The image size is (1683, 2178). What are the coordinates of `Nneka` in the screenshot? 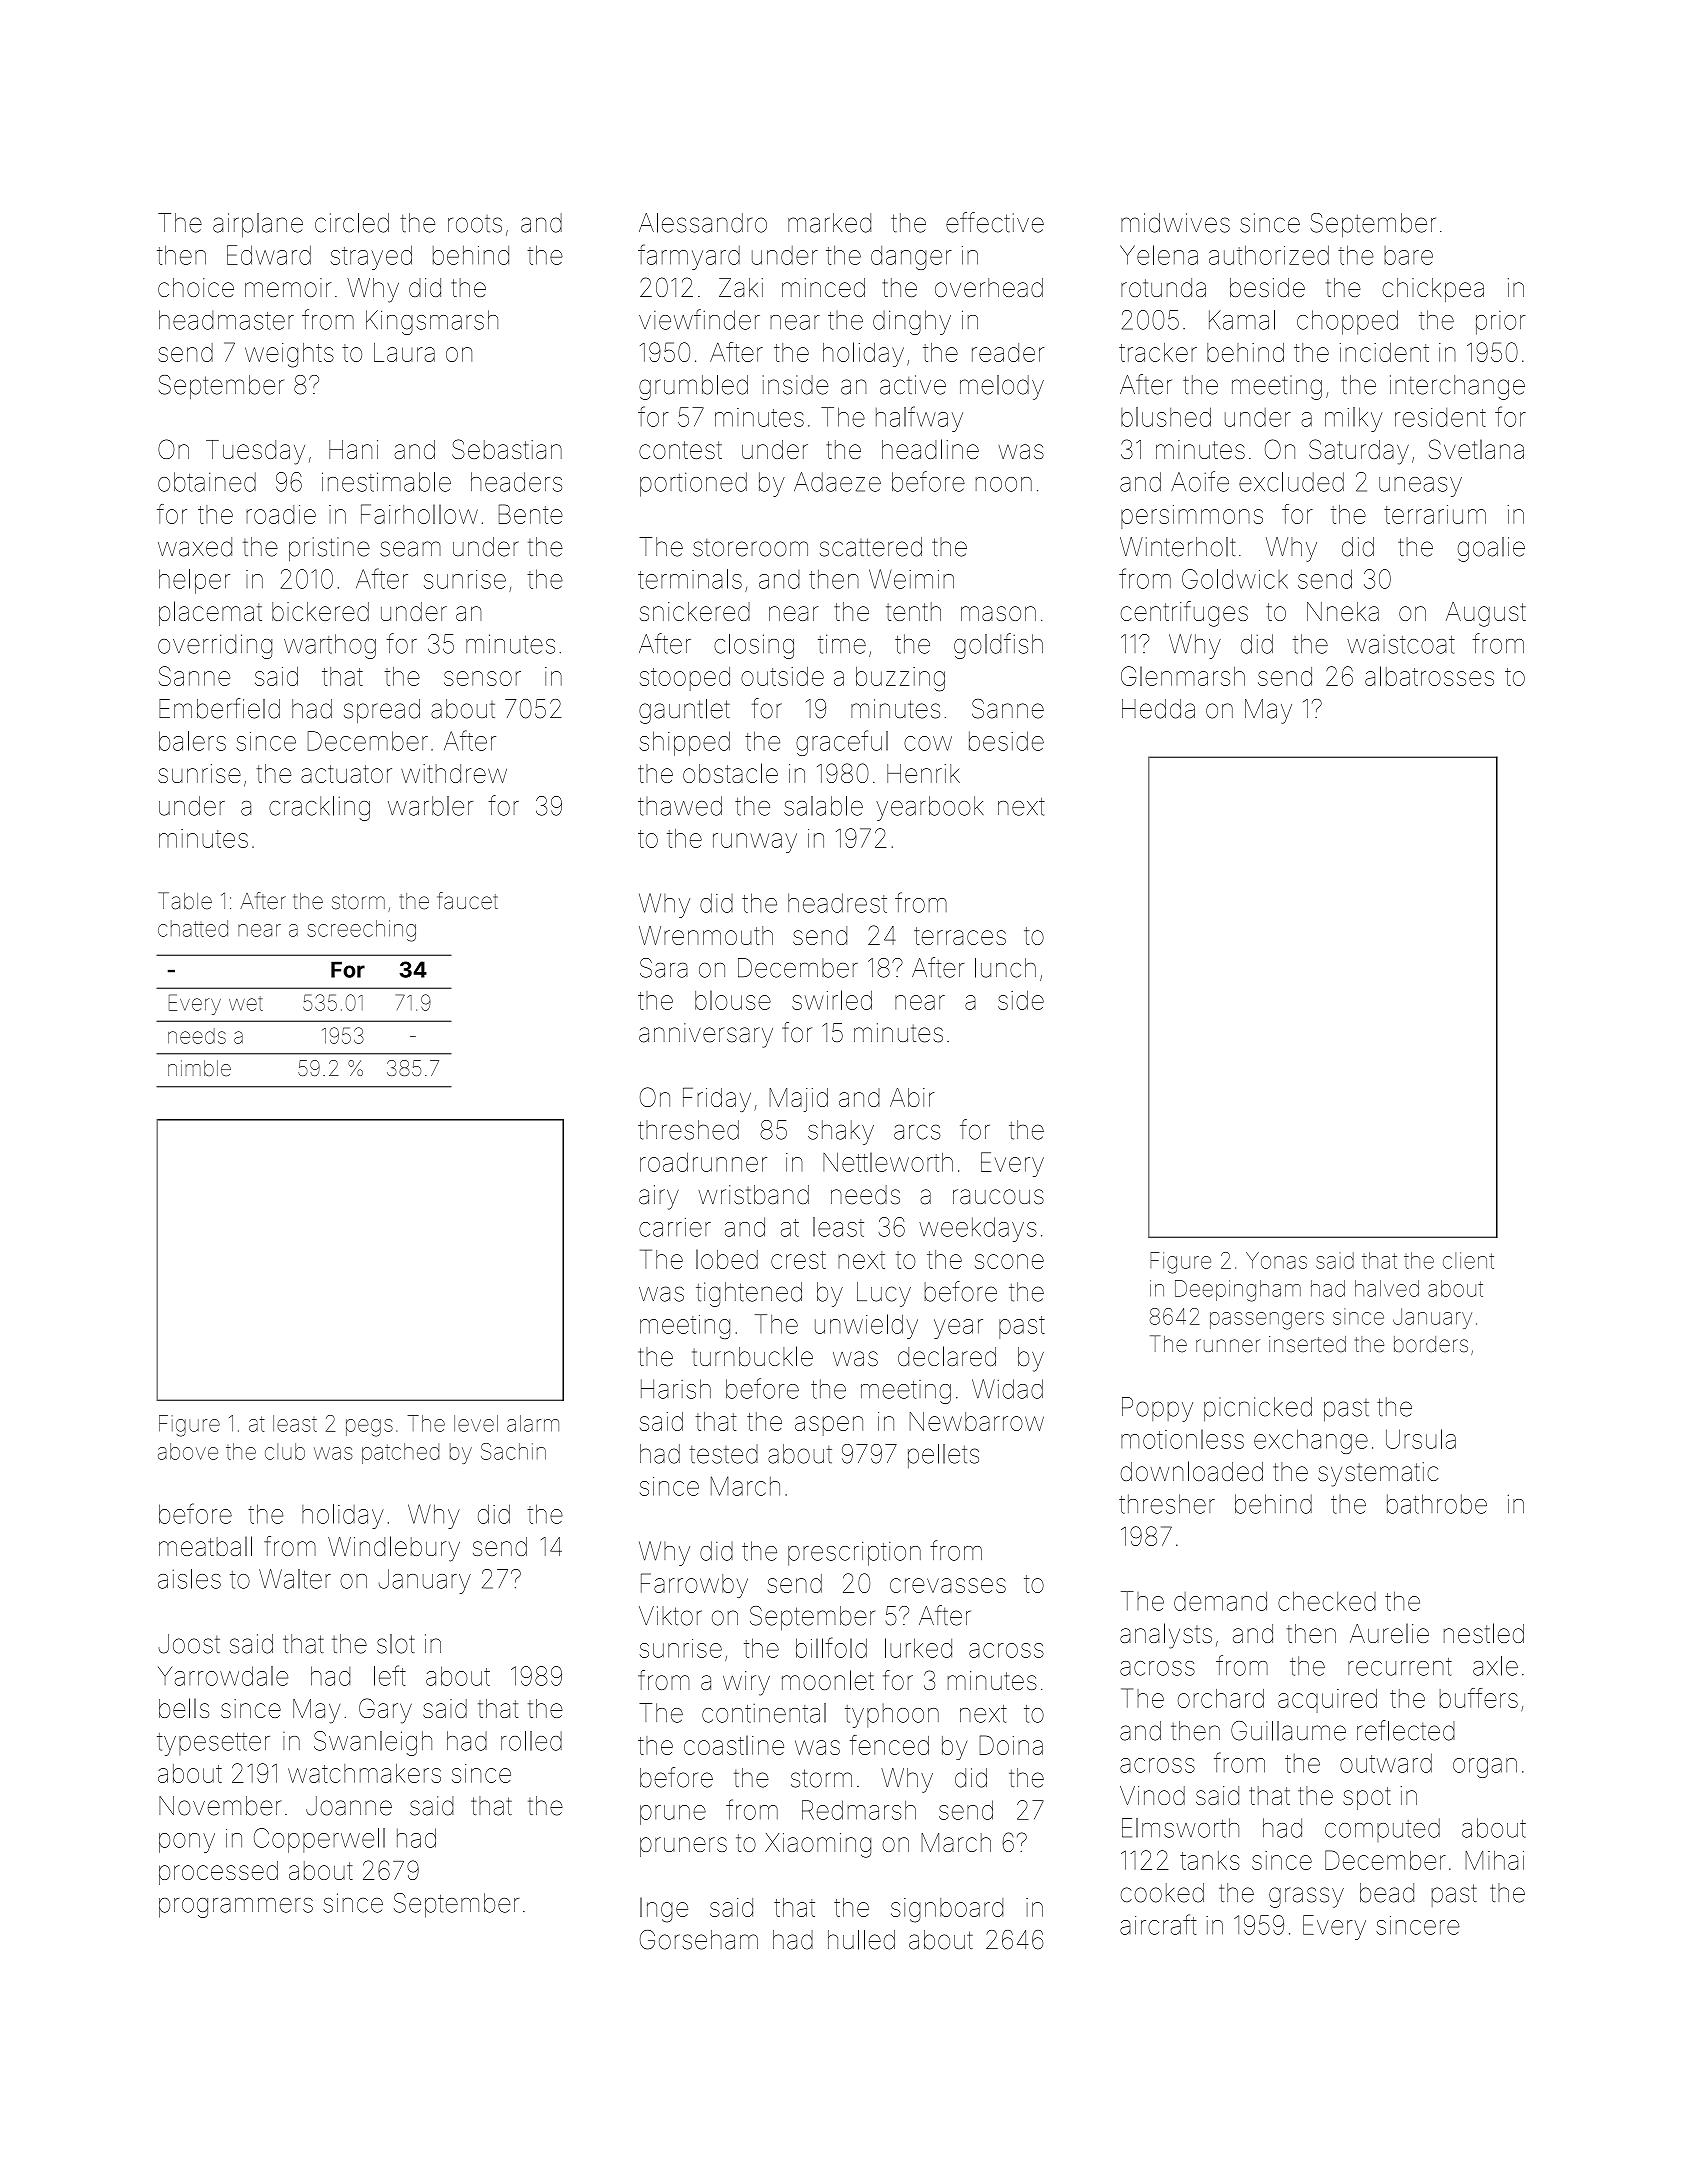 It's located at (1343, 611).
